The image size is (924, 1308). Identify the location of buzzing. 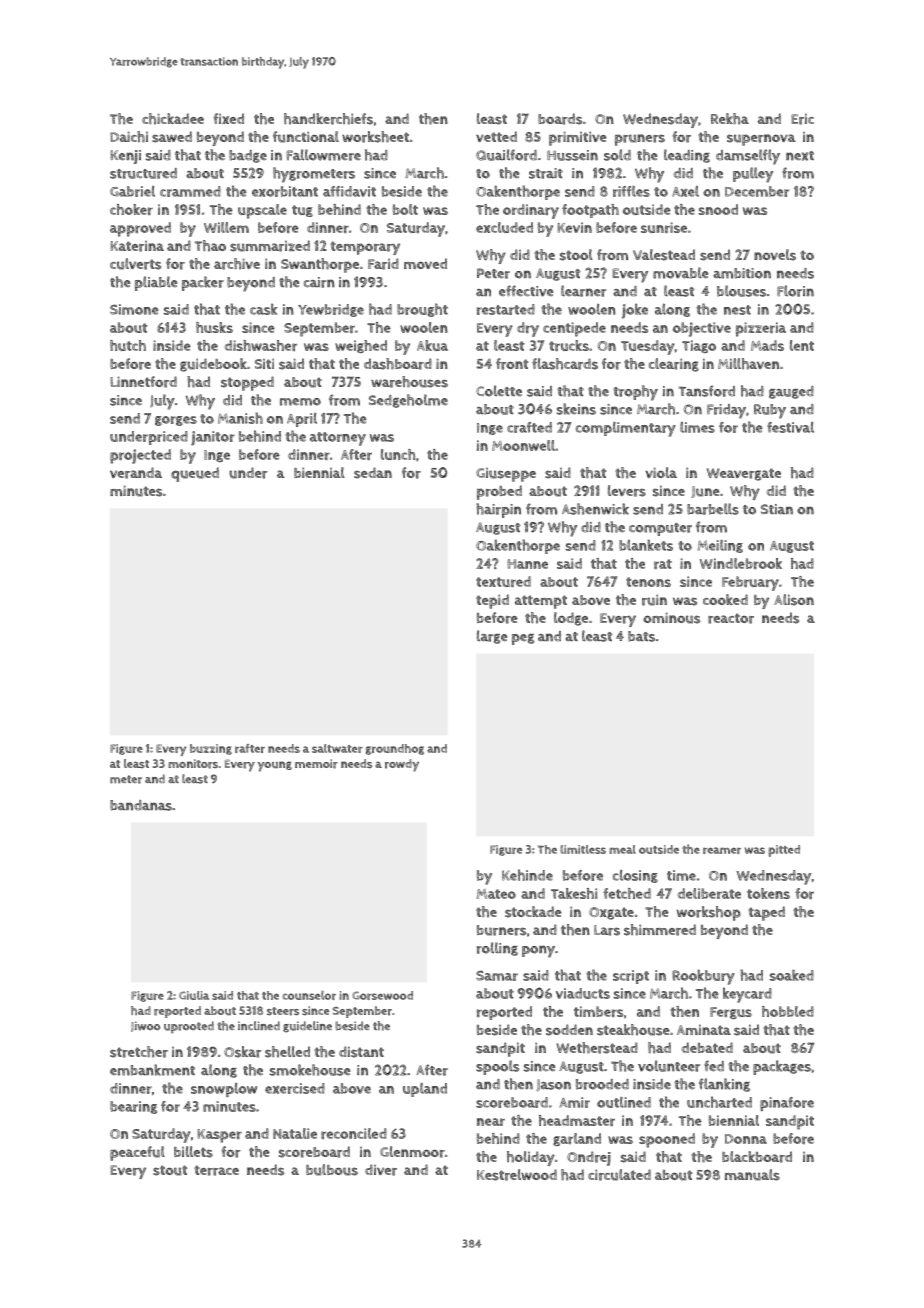
(211, 749).
